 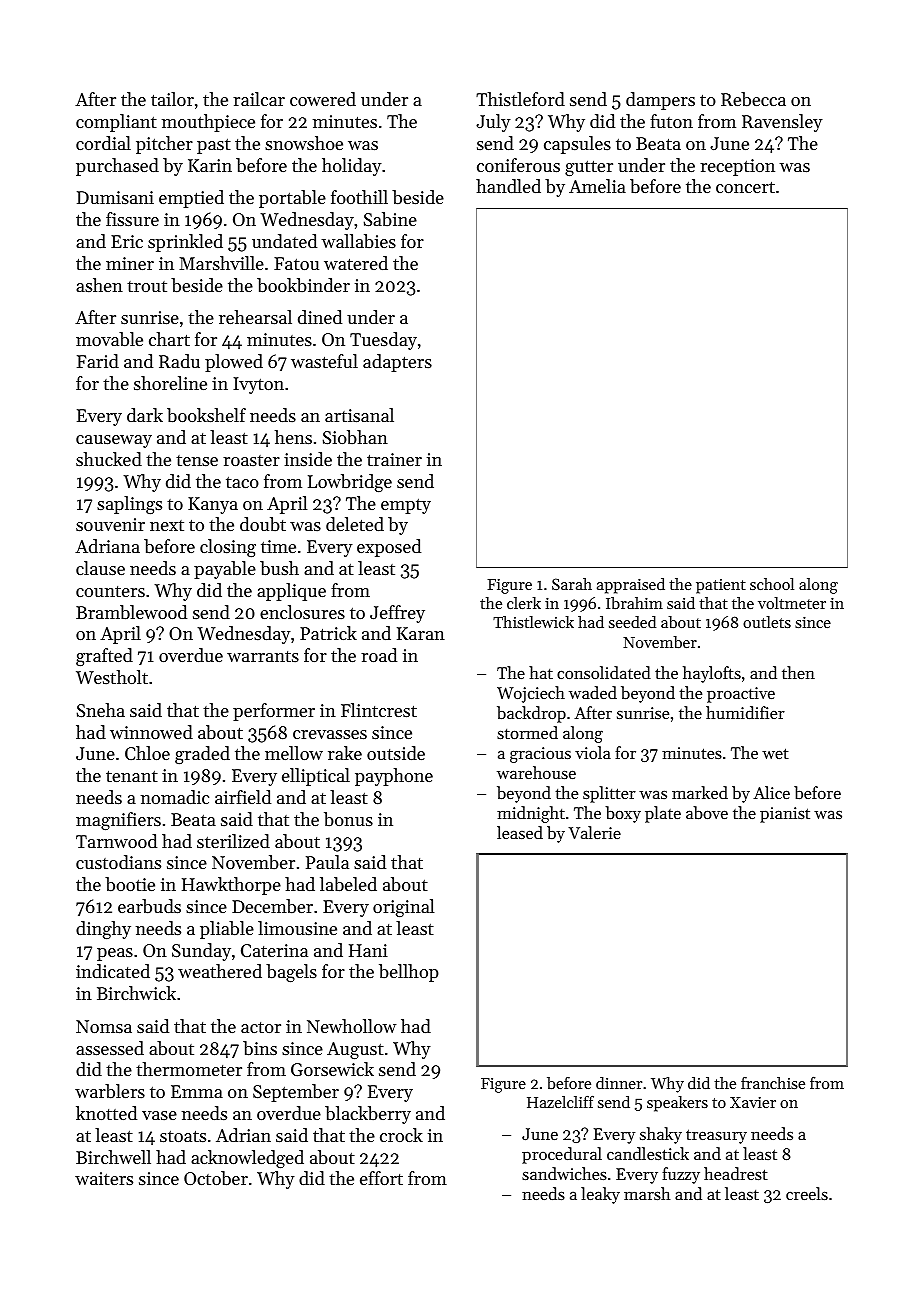 What do you see at coordinates (619, 1083) in the screenshot?
I see `dinner` at bounding box center [619, 1083].
